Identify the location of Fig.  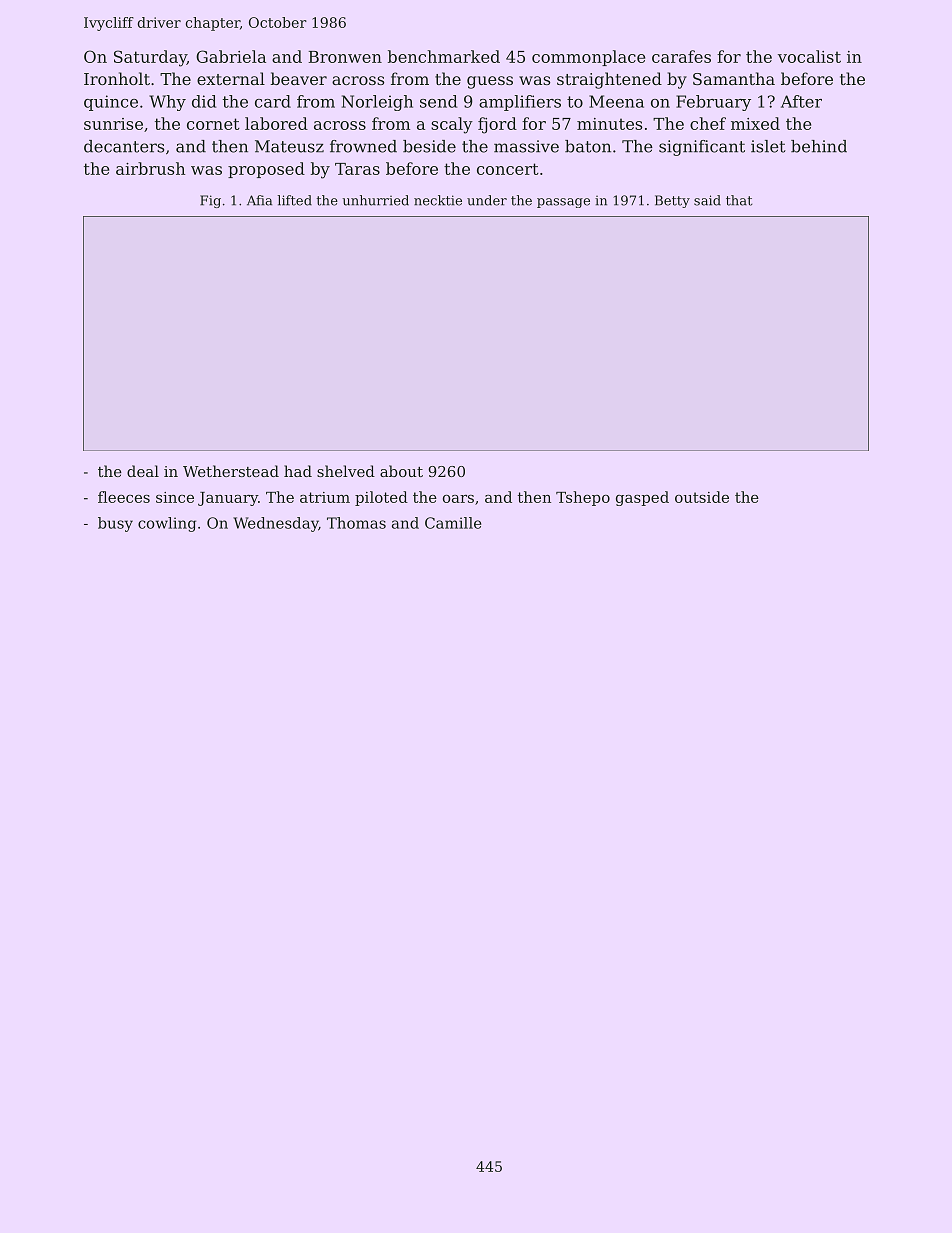
(210, 201).
